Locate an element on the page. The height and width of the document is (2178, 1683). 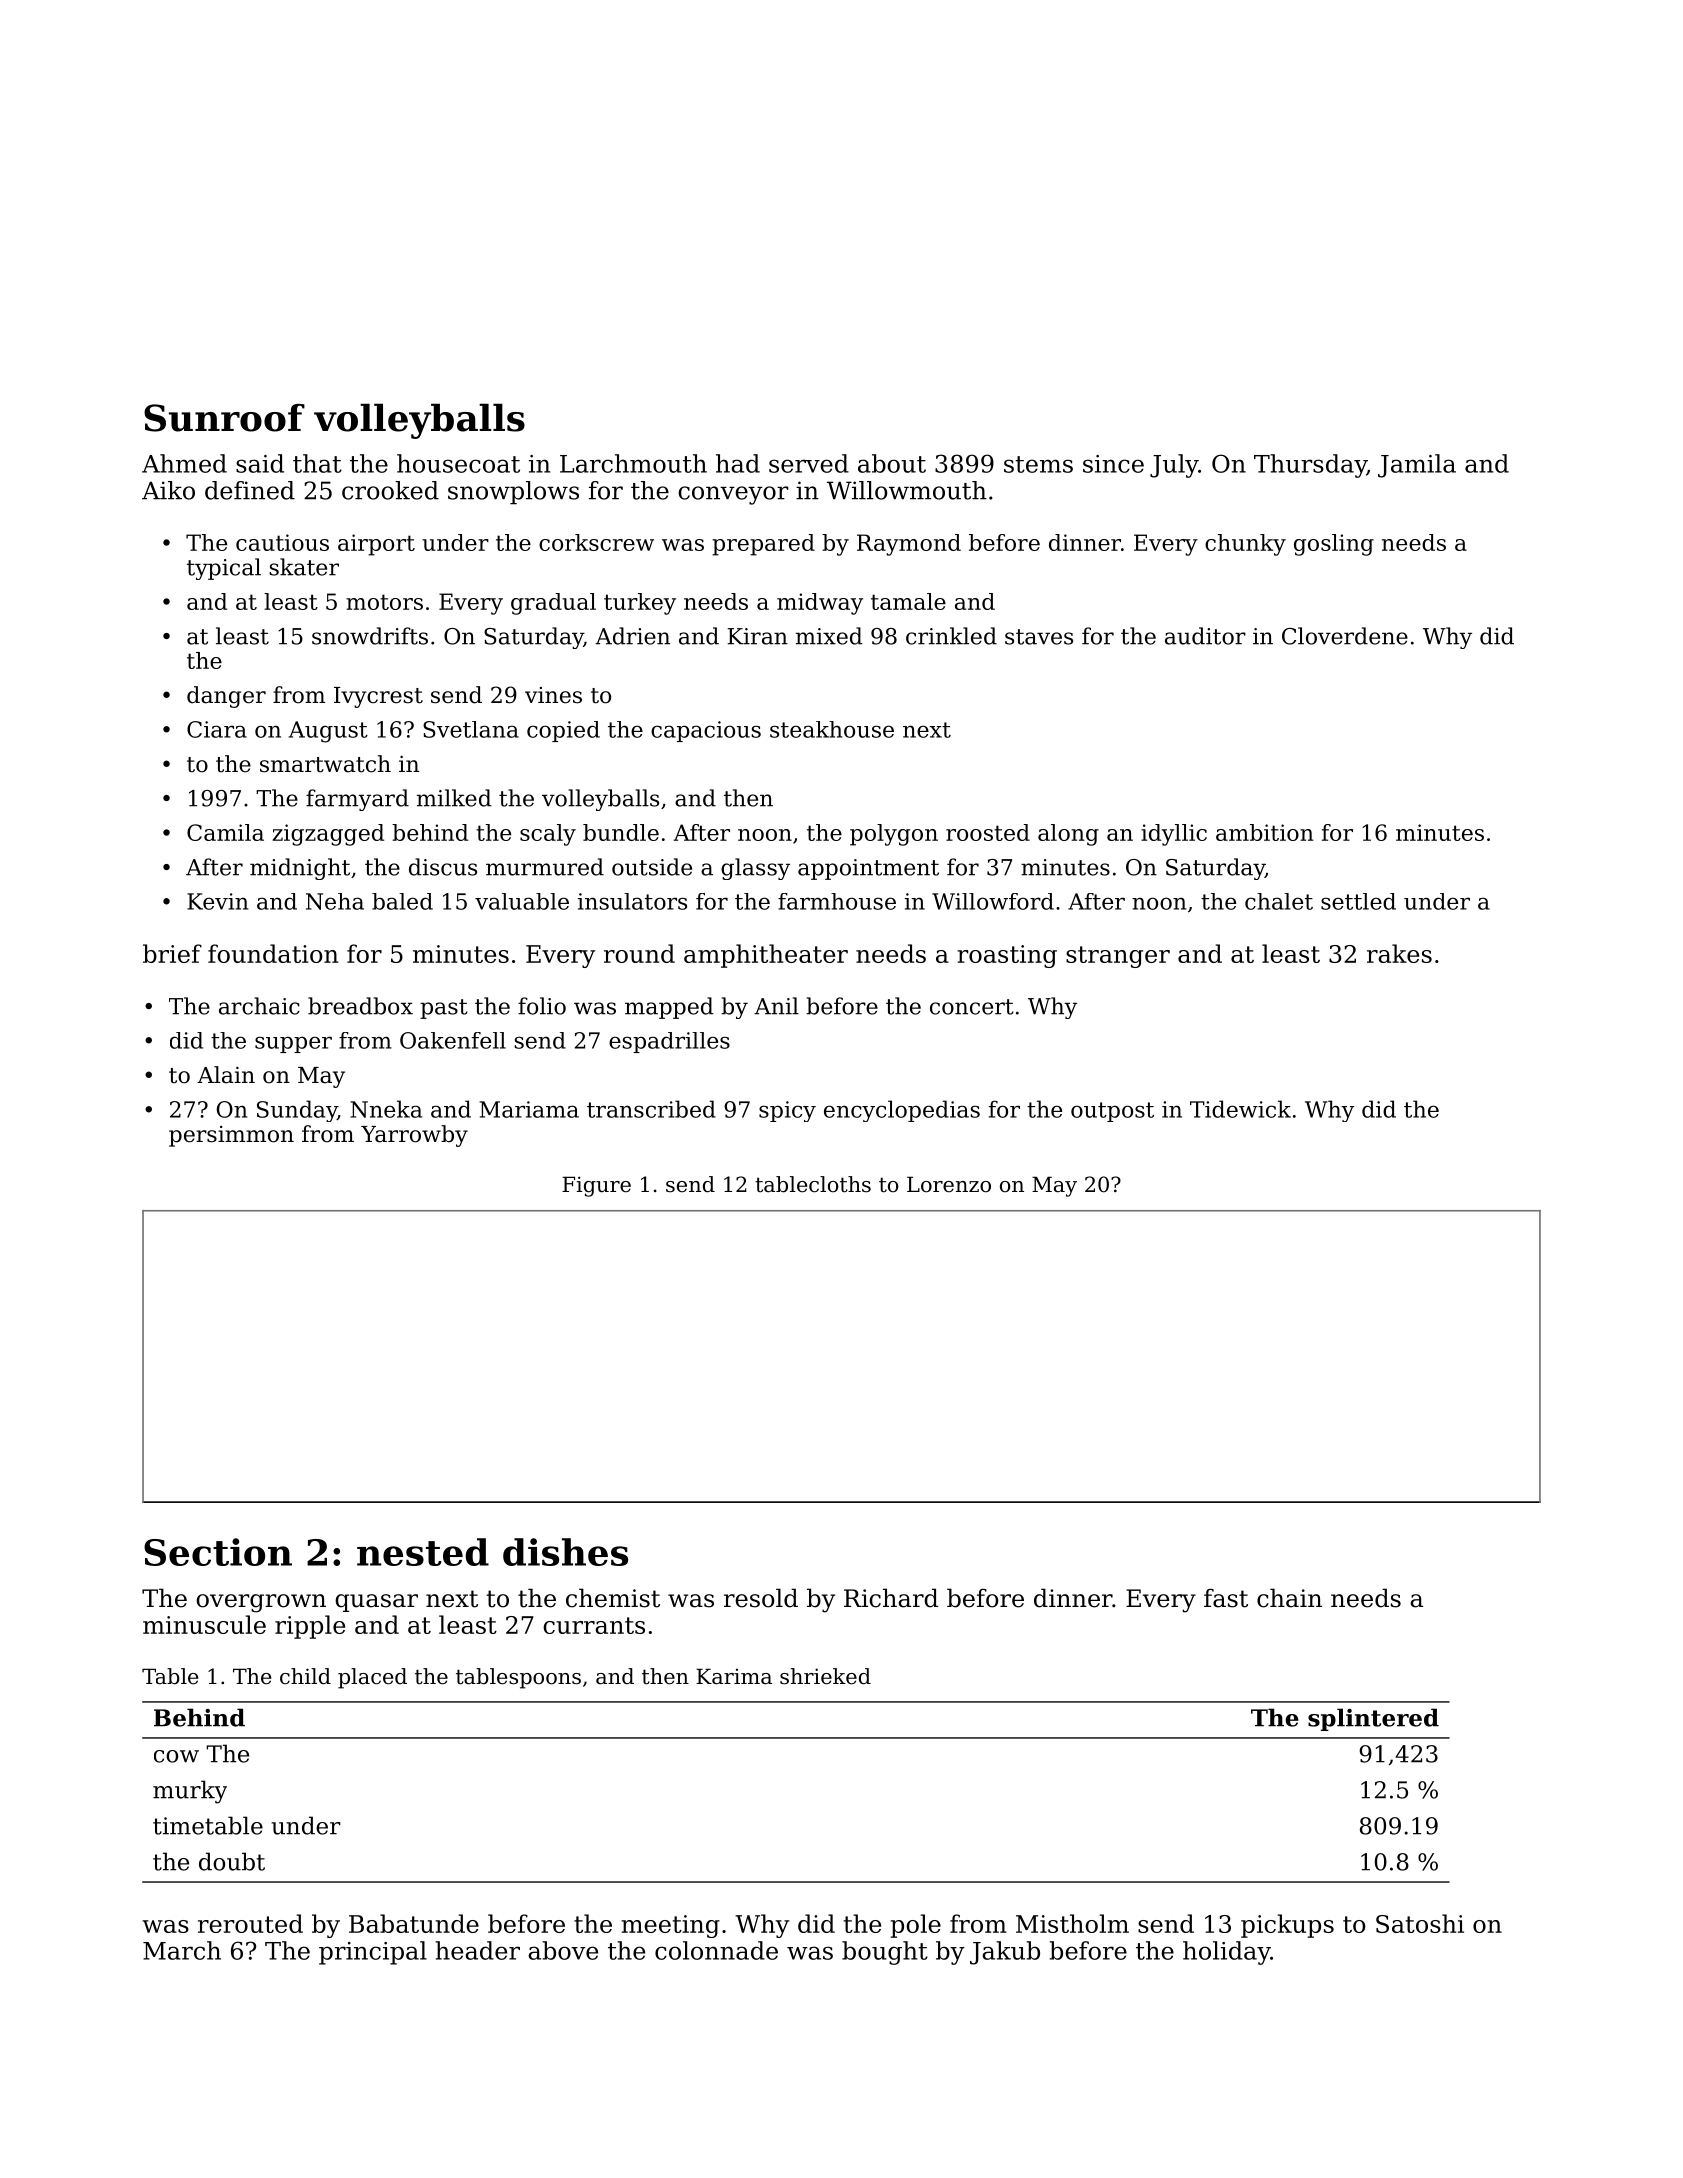
had is located at coordinates (738, 463).
